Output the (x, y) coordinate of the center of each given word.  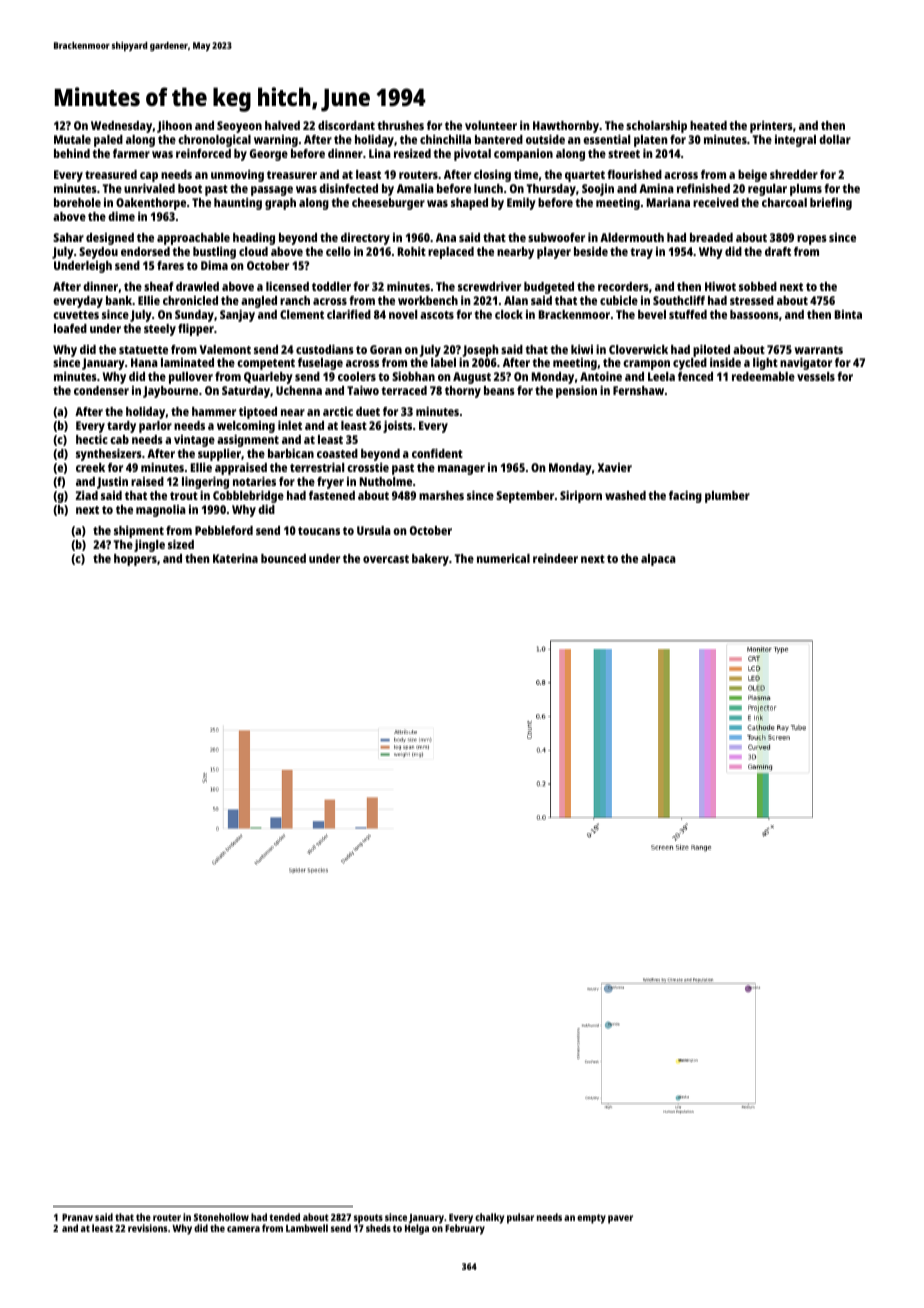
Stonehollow (221, 1217)
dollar (835, 139)
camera (243, 1229)
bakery (430, 560)
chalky (489, 1218)
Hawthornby (566, 127)
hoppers (135, 560)
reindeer (555, 558)
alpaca (658, 560)
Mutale (72, 139)
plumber (727, 497)
